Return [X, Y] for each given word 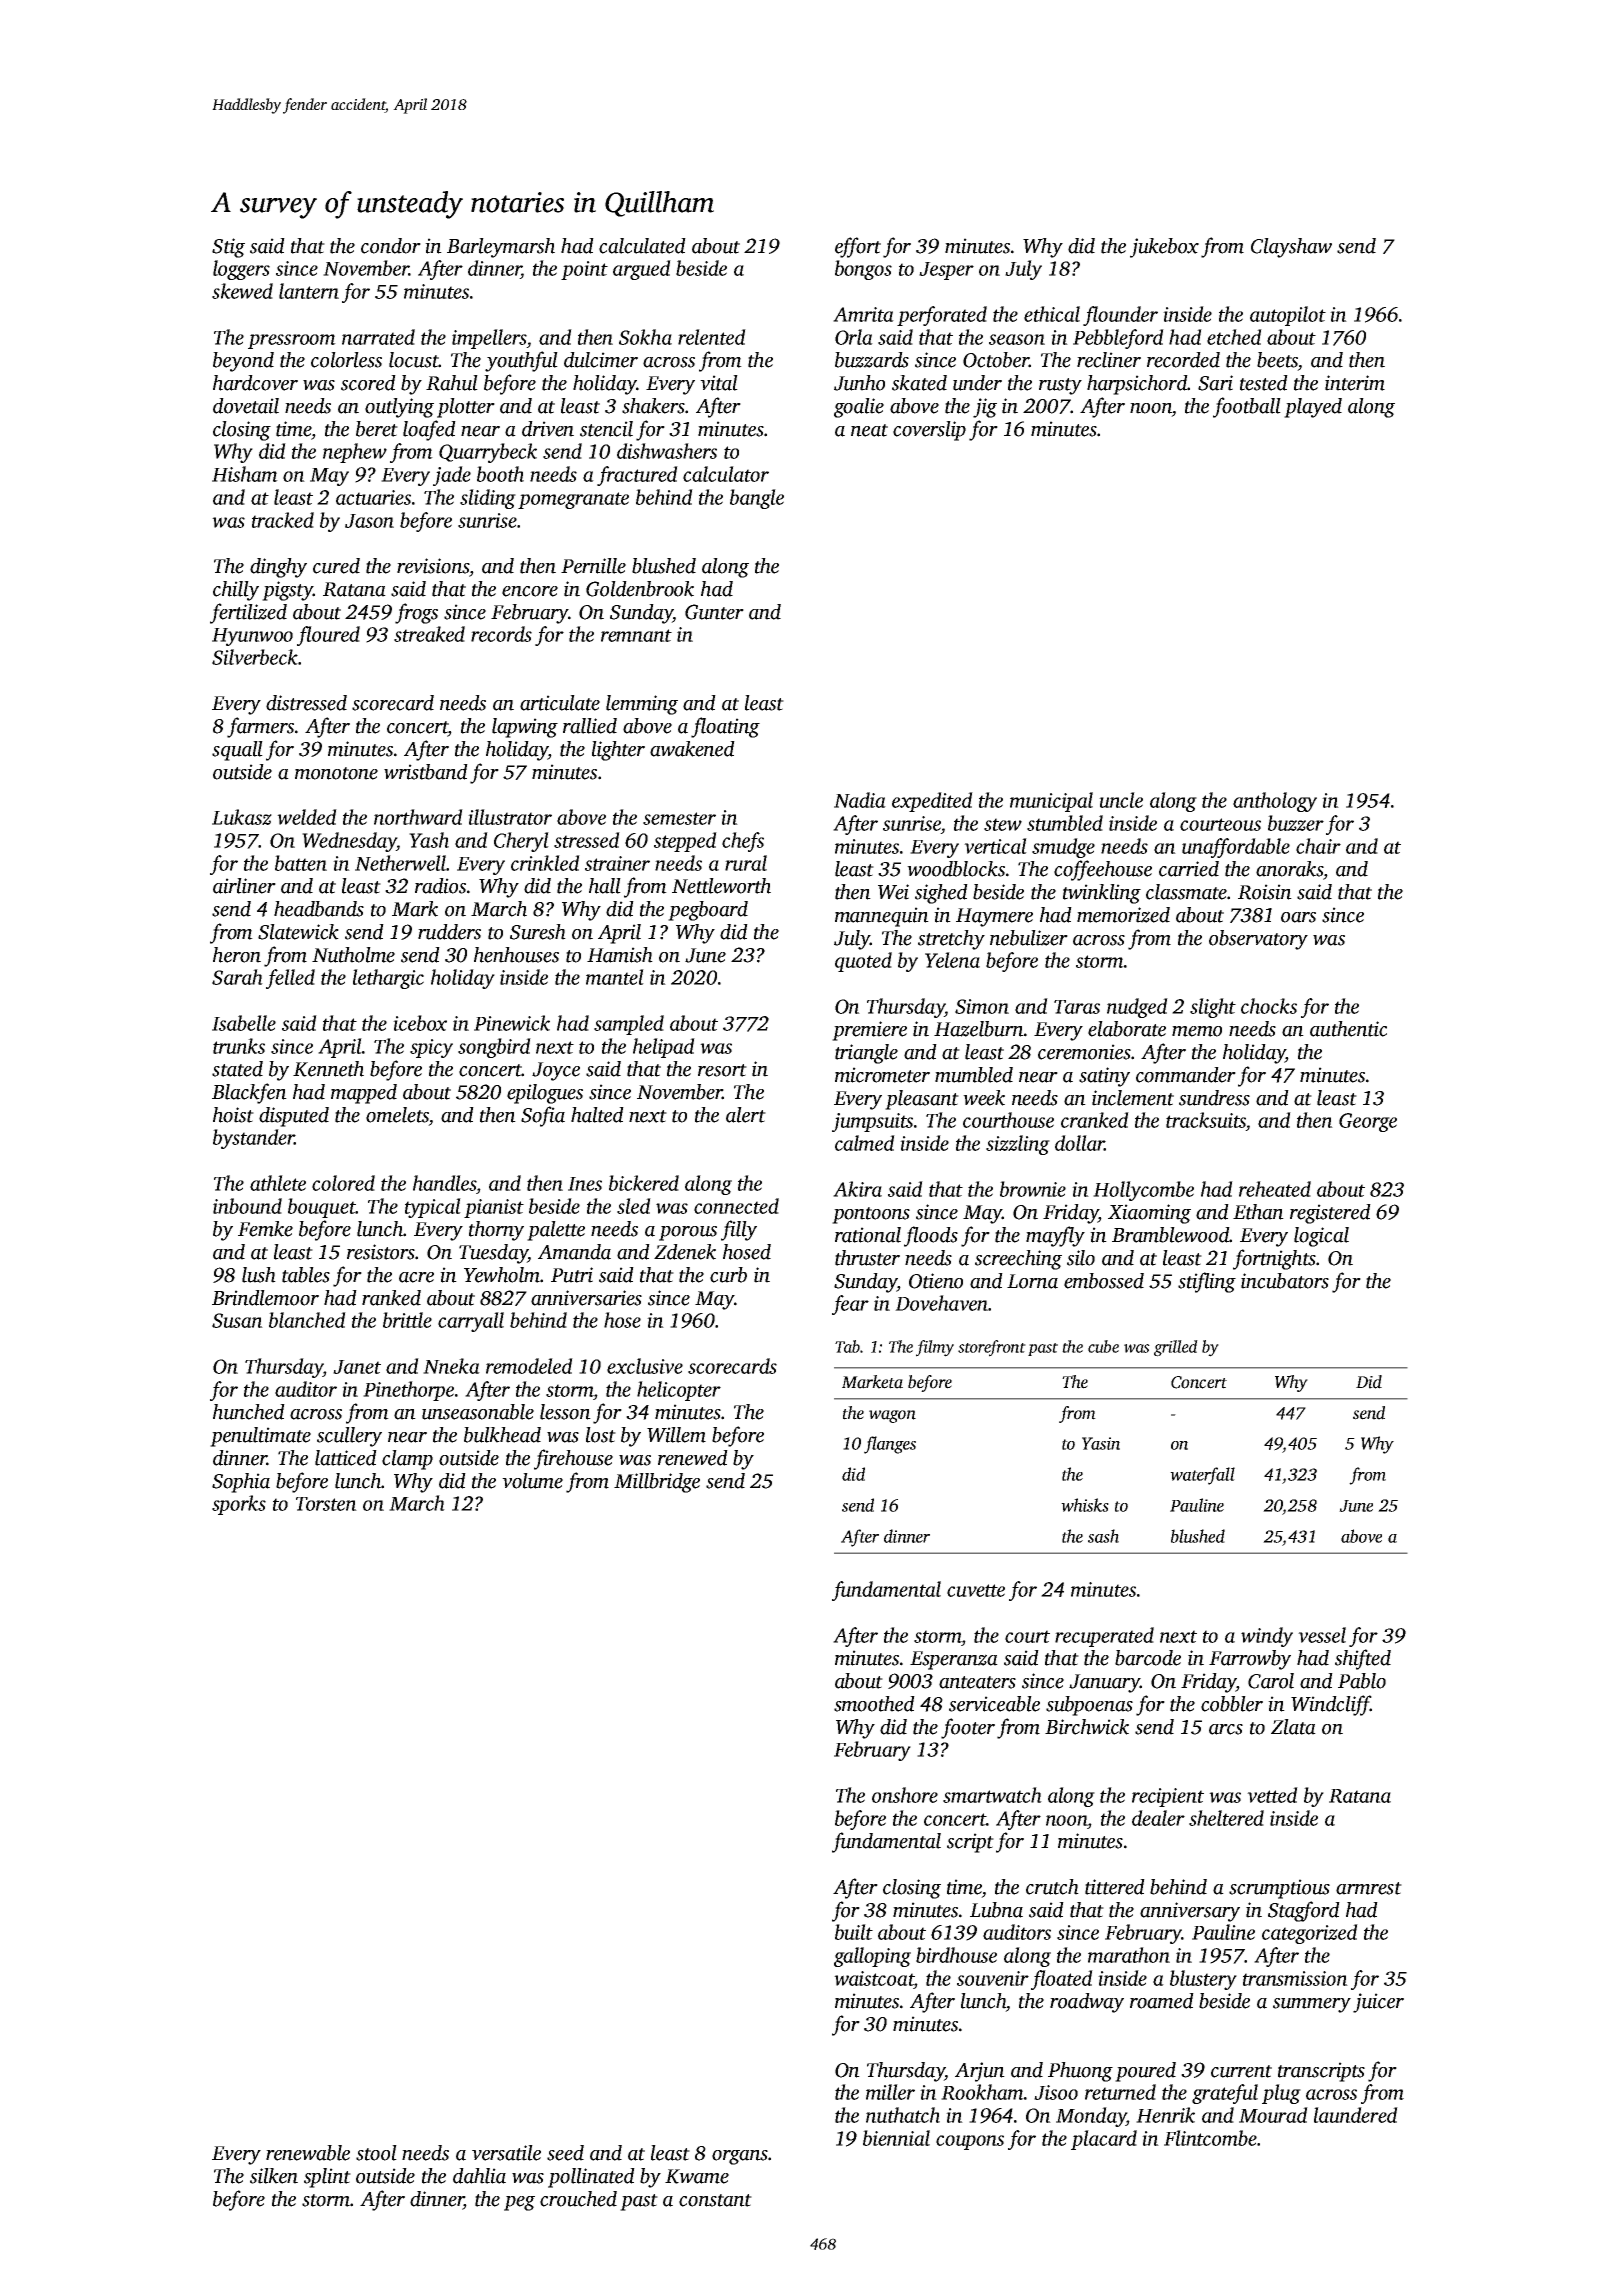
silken [274, 2176]
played [1313, 408]
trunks [239, 1046]
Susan [237, 1320]
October [996, 360]
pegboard [708, 911]
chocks [1269, 1006]
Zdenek [685, 1252]
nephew [355, 453]
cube [1103, 1346]
